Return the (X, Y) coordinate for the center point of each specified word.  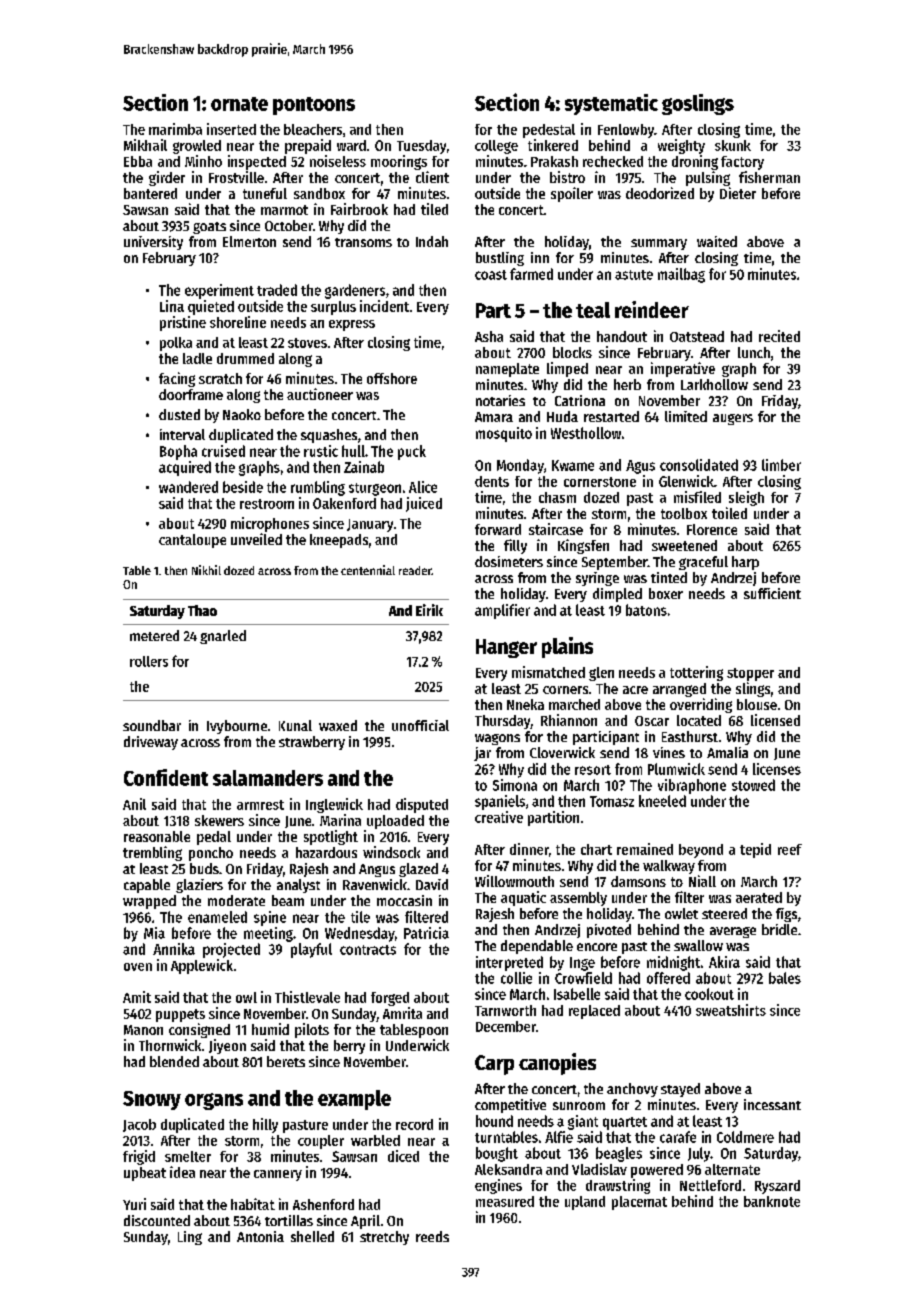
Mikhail (145, 145)
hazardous (326, 852)
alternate (732, 1169)
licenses (777, 769)
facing (177, 379)
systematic (611, 104)
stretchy (384, 1238)
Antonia (260, 1236)
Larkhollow (714, 384)
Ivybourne (237, 727)
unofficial (420, 725)
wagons (497, 739)
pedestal (549, 131)
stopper (750, 674)
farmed (531, 274)
